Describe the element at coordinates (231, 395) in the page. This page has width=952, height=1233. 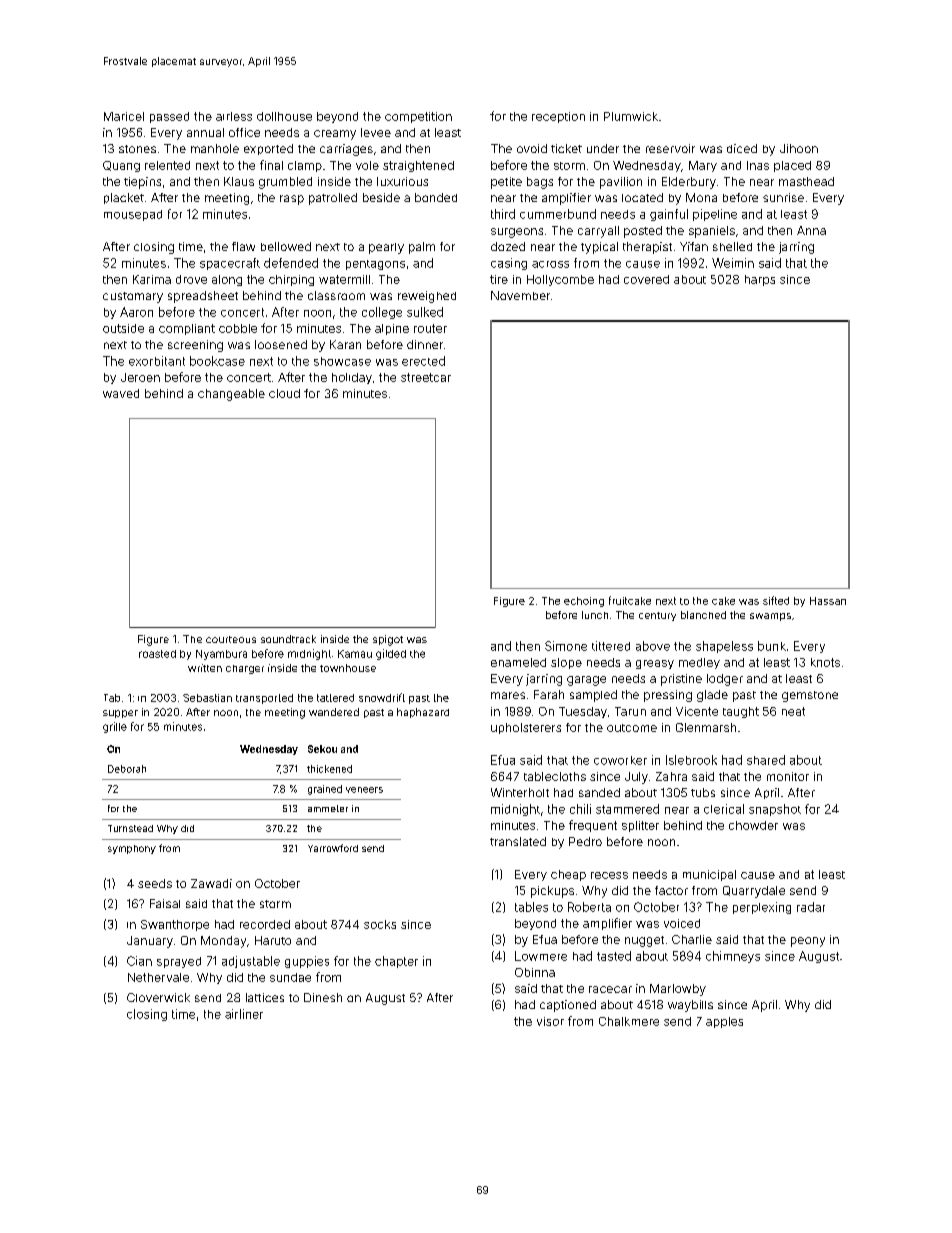
I see `changeable` at that location.
